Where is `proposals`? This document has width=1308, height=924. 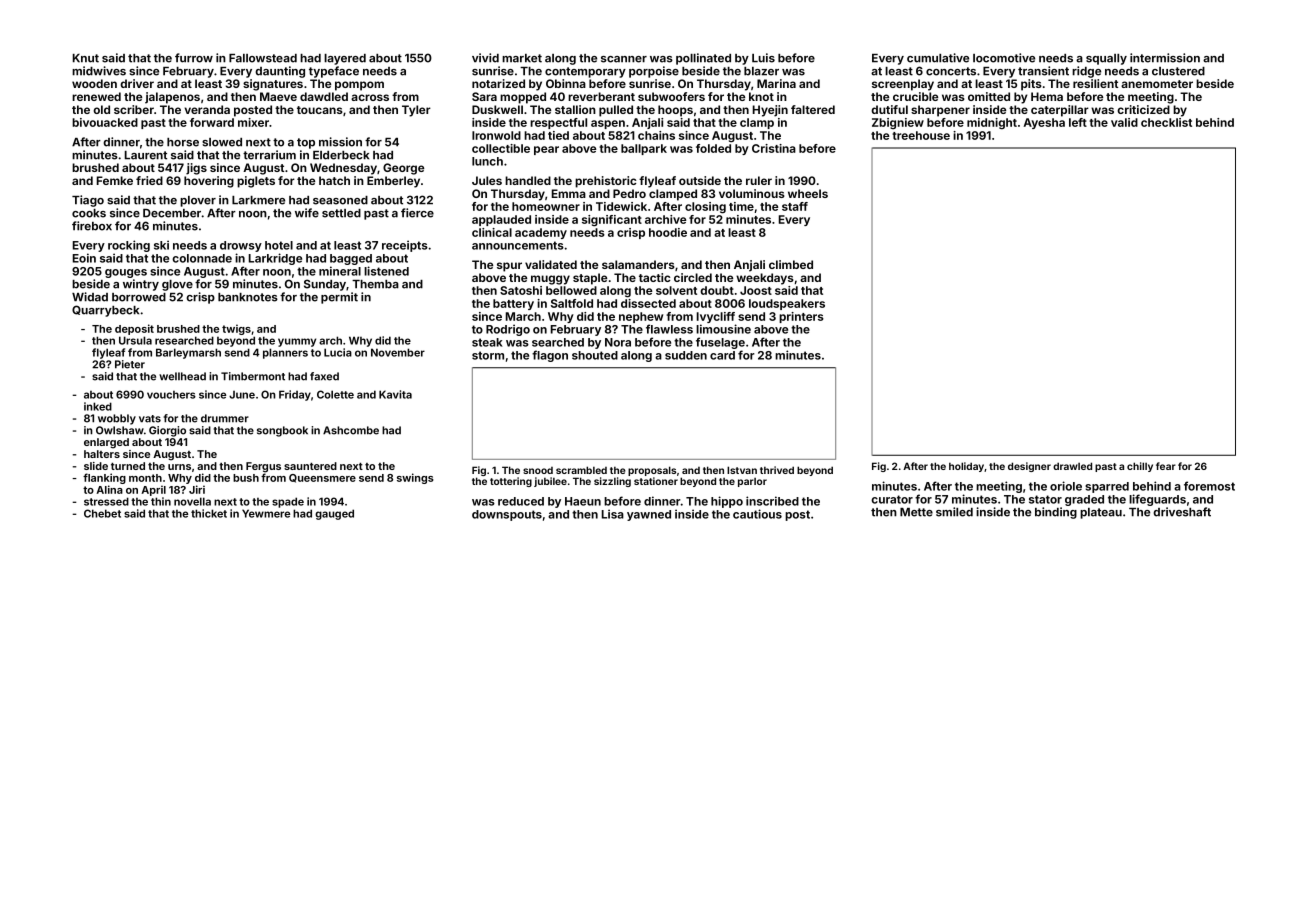
proposals is located at coordinates (652, 471).
